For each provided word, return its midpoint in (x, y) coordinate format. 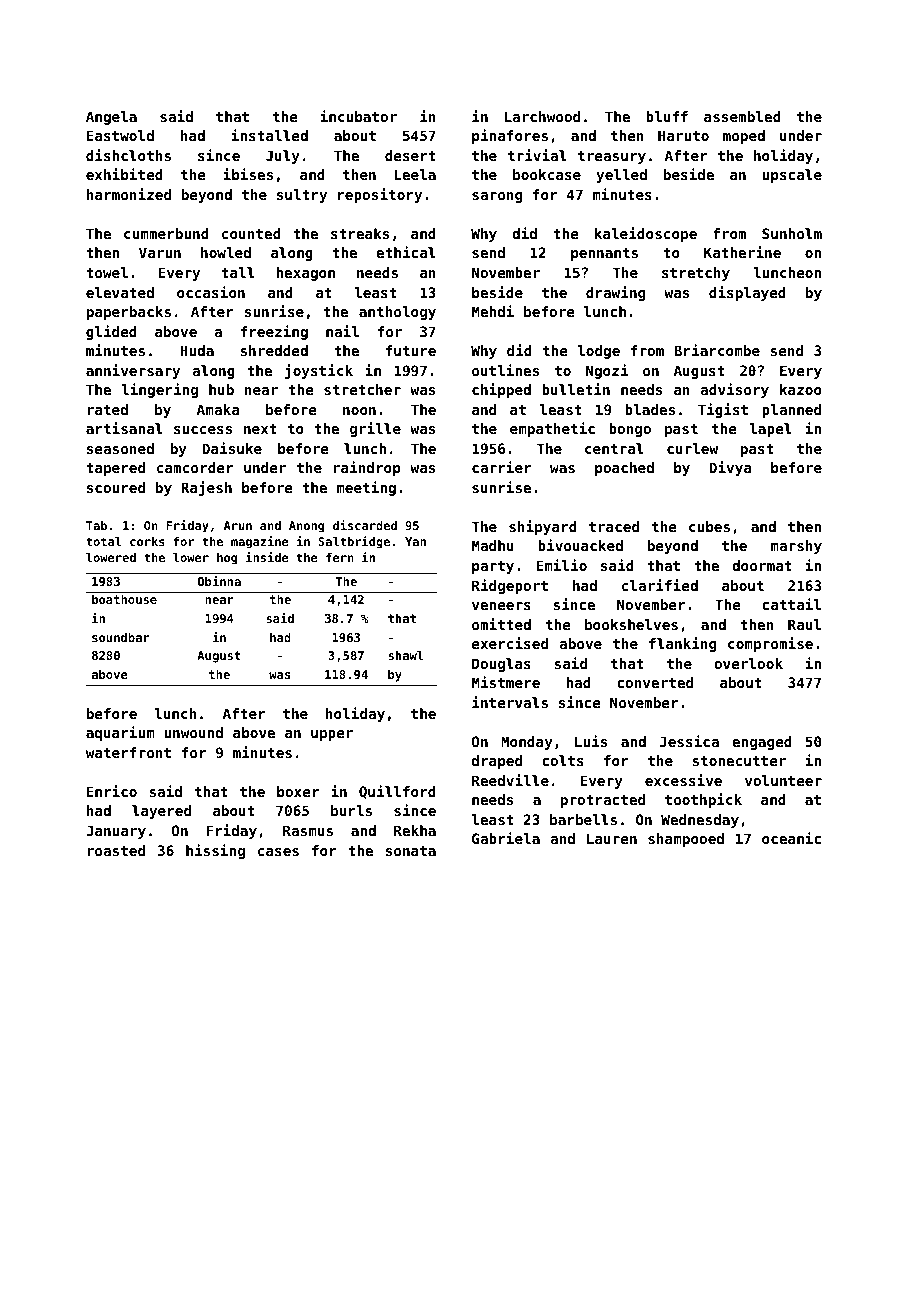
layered (161, 812)
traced (614, 526)
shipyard (543, 527)
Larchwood (542, 116)
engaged (762, 743)
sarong (497, 197)
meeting (366, 488)
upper (332, 735)
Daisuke (232, 448)
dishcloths (128, 155)
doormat (762, 565)
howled (226, 252)
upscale (792, 176)
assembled (742, 116)
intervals (510, 702)
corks (147, 541)
